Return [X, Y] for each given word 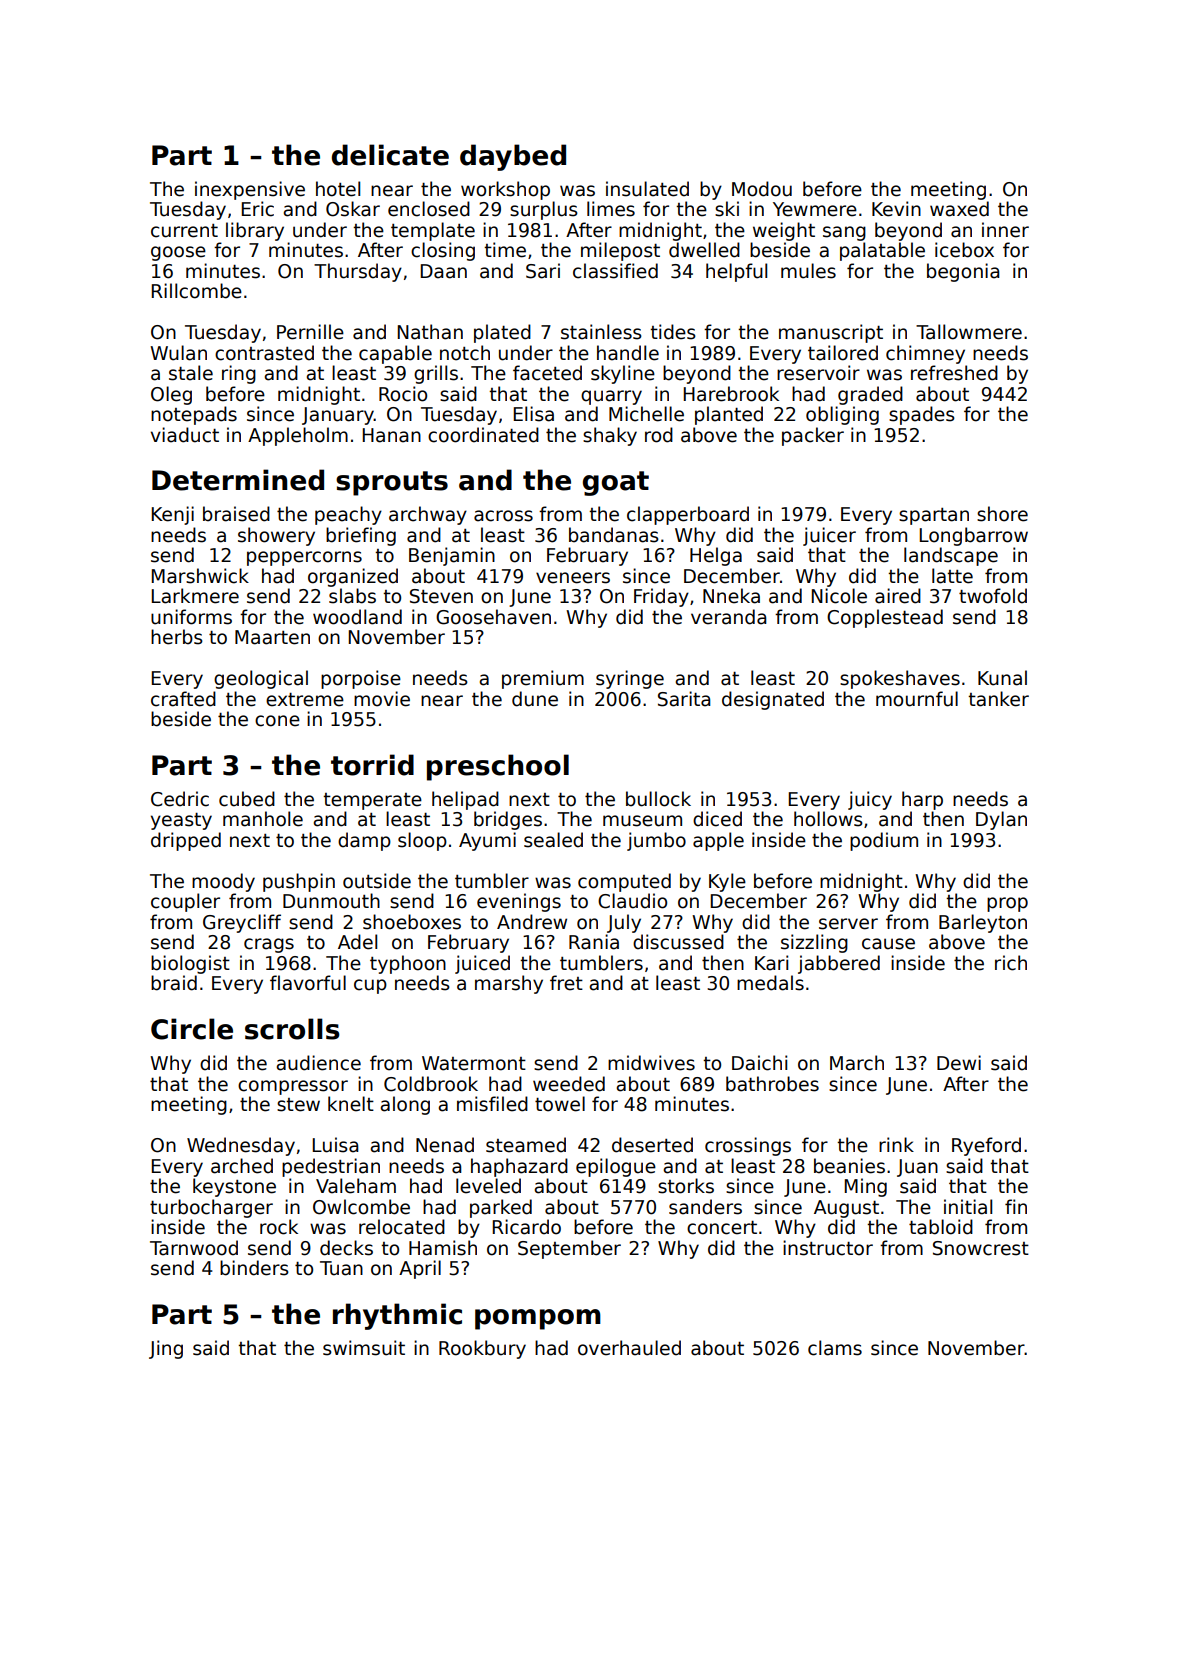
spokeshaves [900, 679]
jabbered [839, 964]
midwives [651, 1063]
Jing [166, 1349]
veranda [729, 617]
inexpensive [250, 190]
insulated [647, 189]
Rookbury [482, 1349]
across [503, 516]
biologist [190, 964]
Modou [762, 189]
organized [353, 577]
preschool [498, 767]
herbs [177, 637]
